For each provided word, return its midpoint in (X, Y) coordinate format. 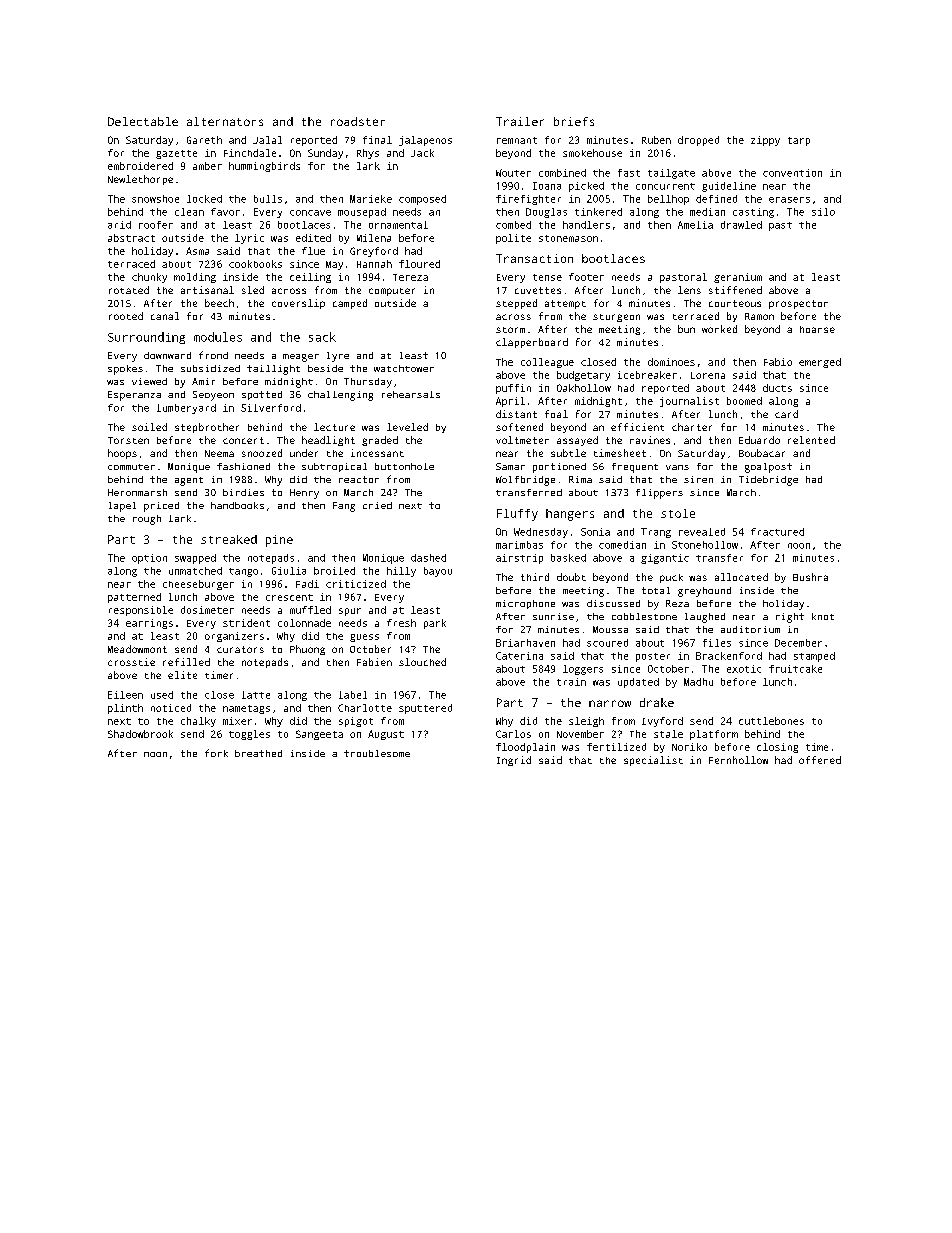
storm (510, 330)
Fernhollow (738, 760)
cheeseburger (198, 585)
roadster (358, 121)
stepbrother (207, 428)
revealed (702, 532)
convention (792, 173)
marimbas (519, 545)
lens (689, 290)
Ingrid (514, 761)
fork (216, 753)
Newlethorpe (140, 180)
